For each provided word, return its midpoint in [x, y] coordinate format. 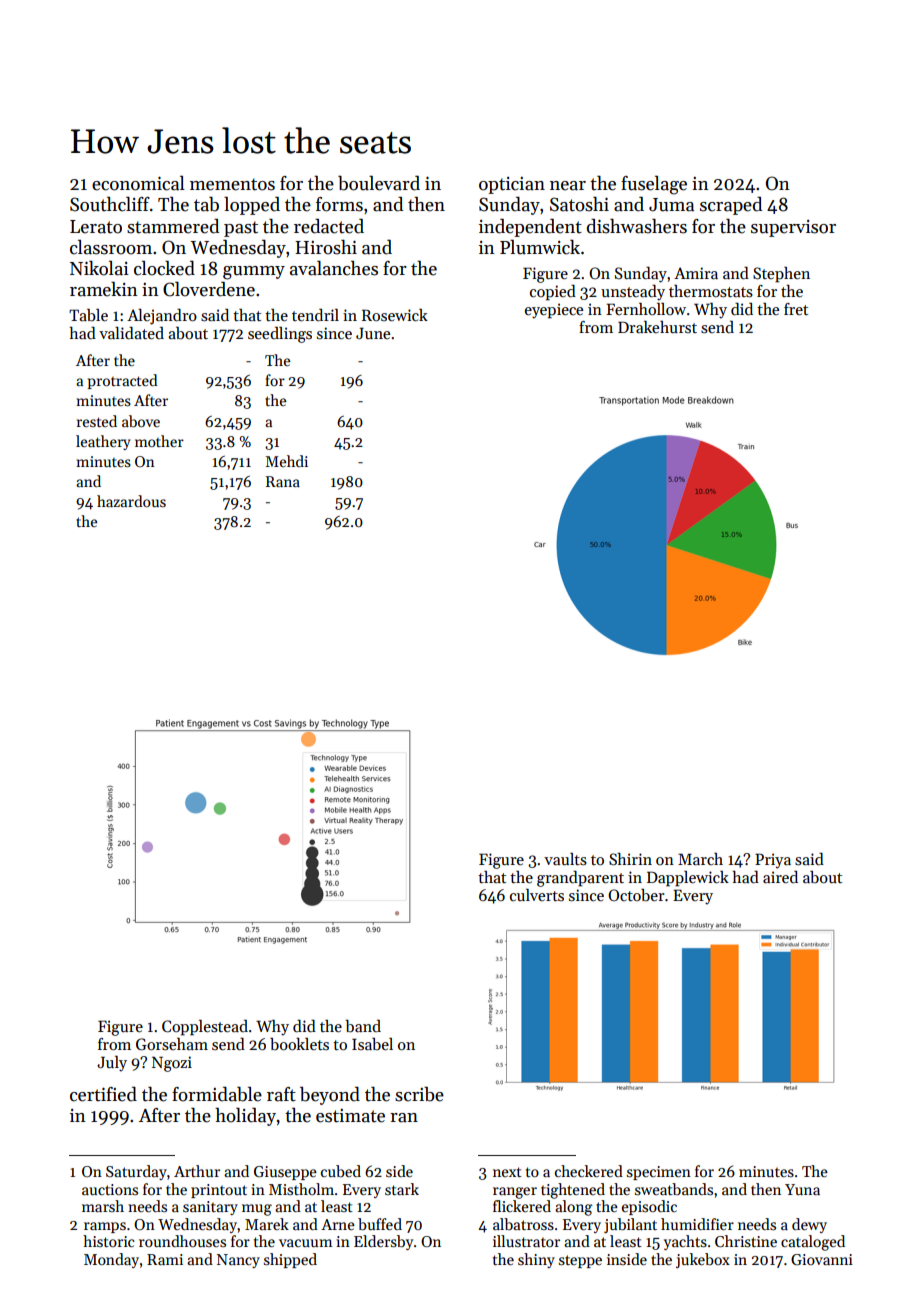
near [568, 186]
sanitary [210, 1208]
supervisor [793, 228]
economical [138, 183]
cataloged [813, 1243]
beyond [330, 1096]
